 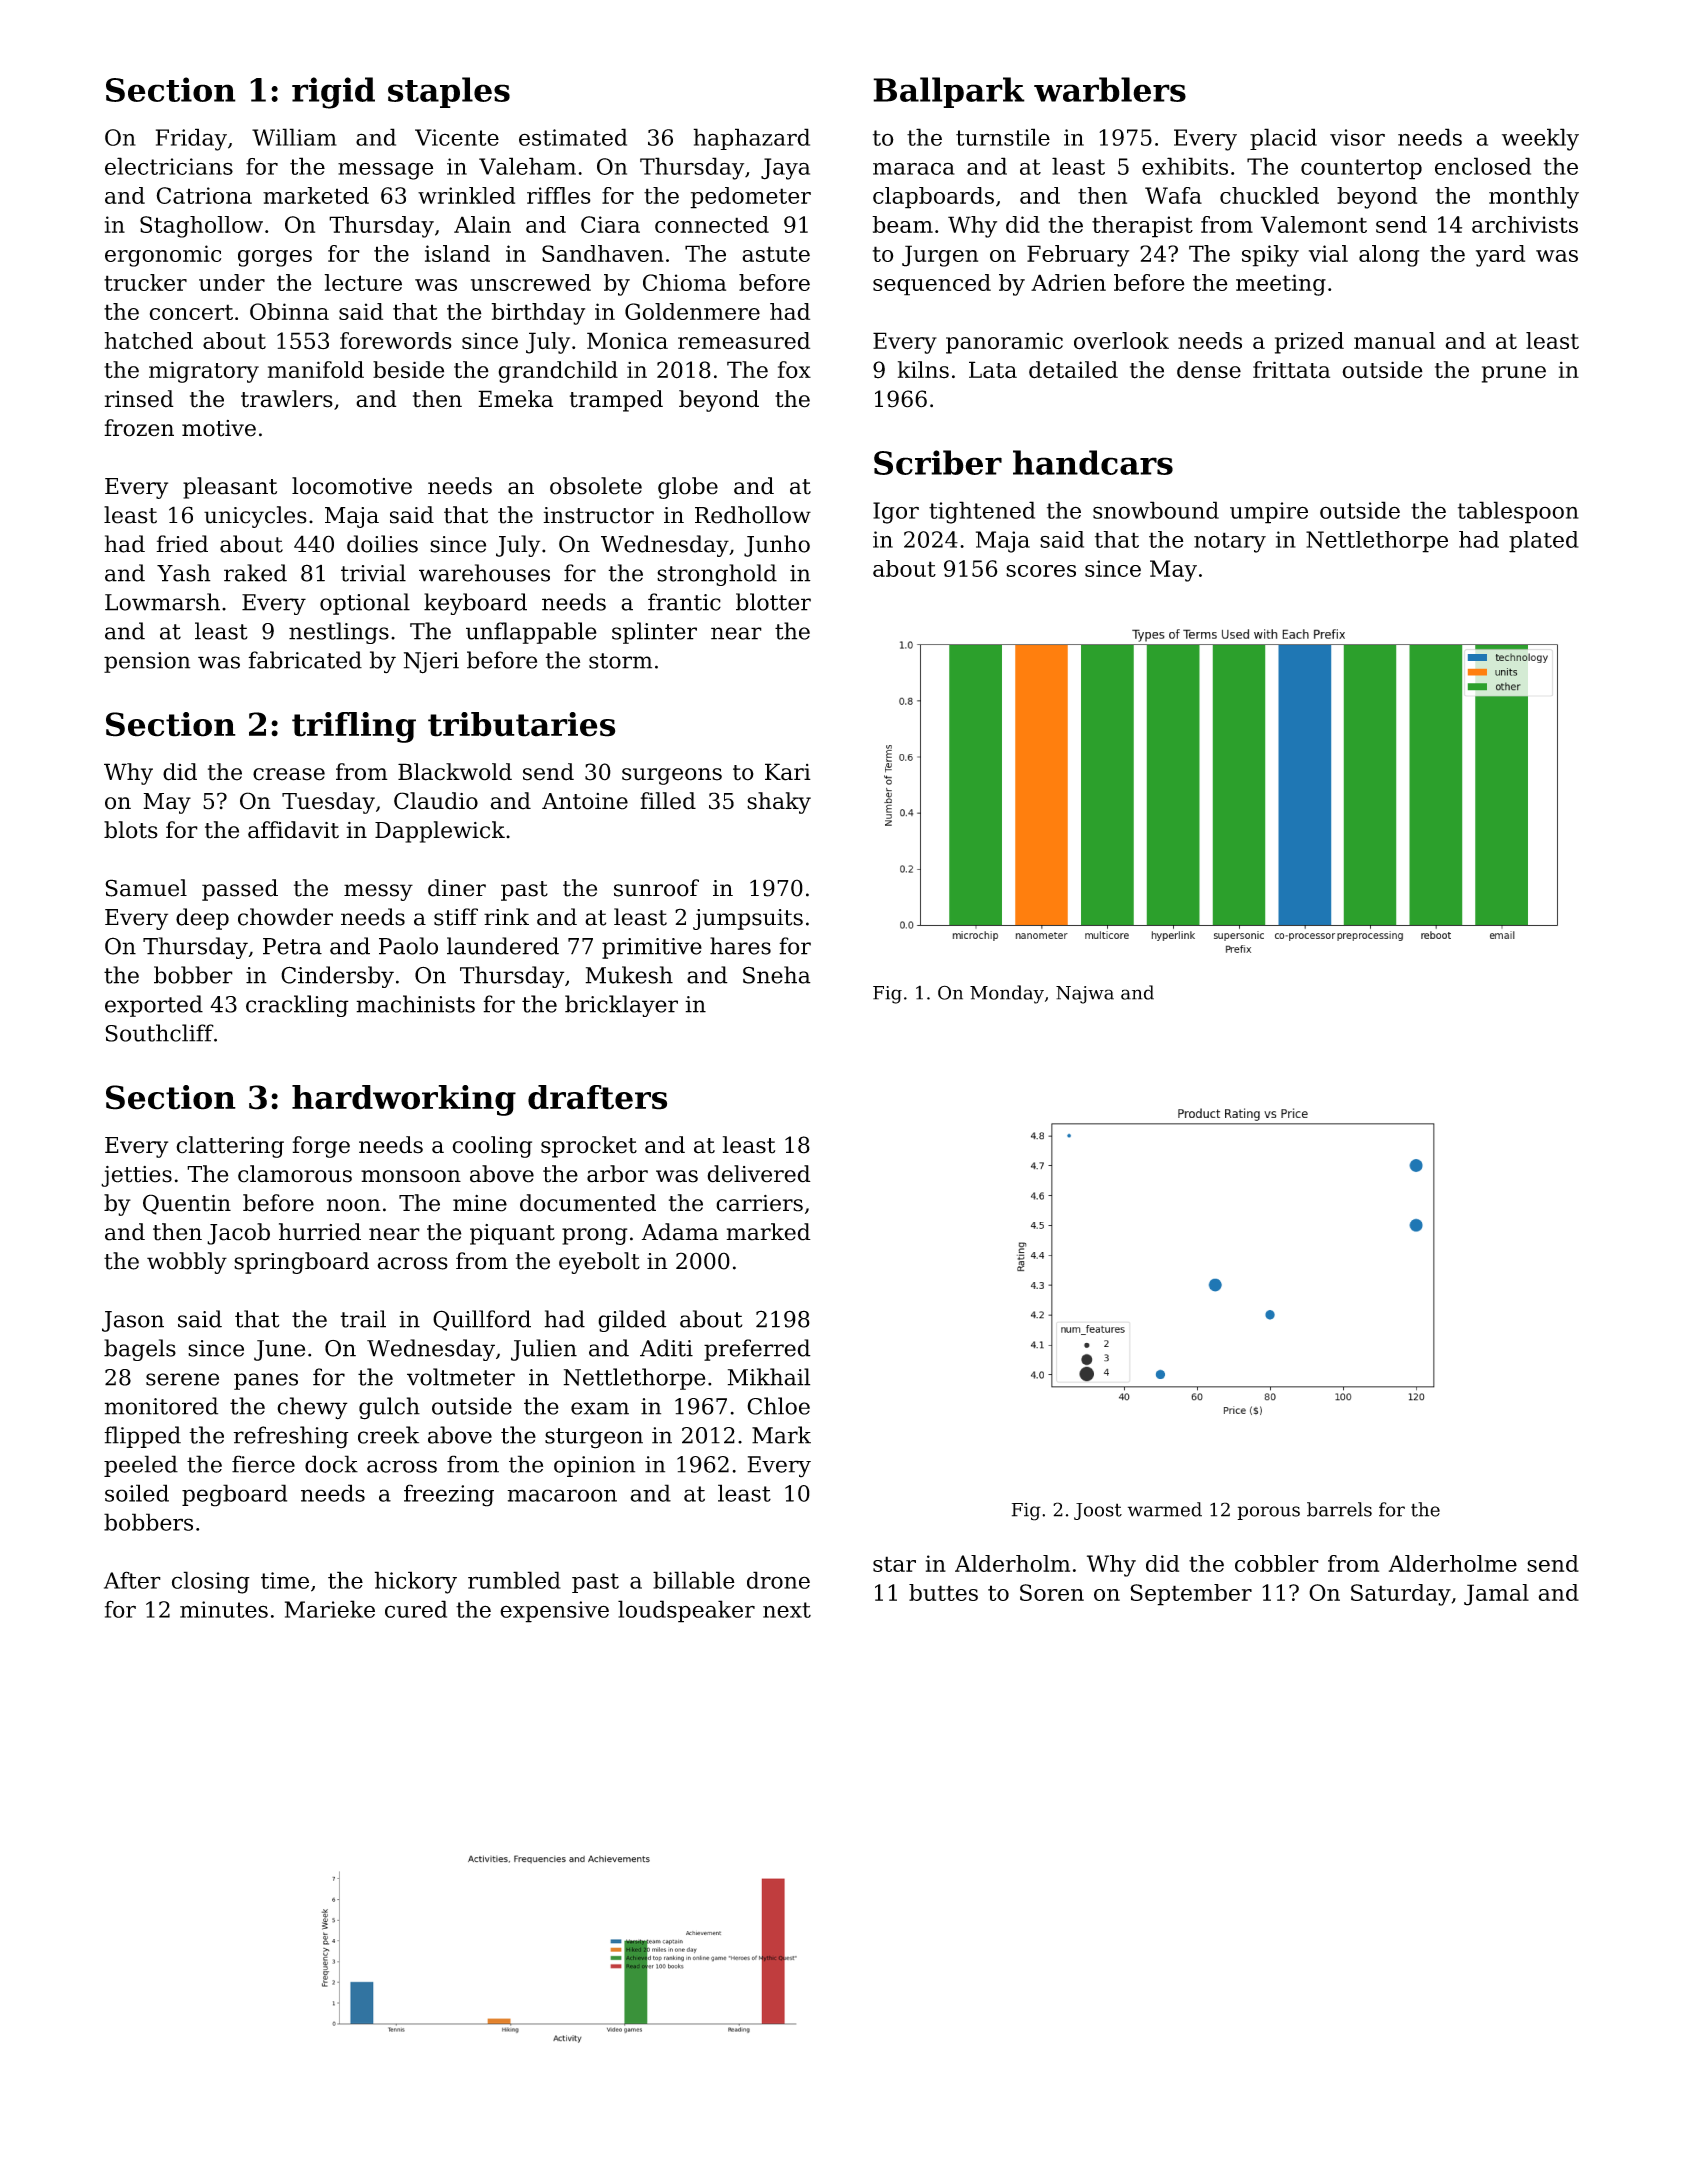 I want to click on freezing, so click(x=449, y=1495).
